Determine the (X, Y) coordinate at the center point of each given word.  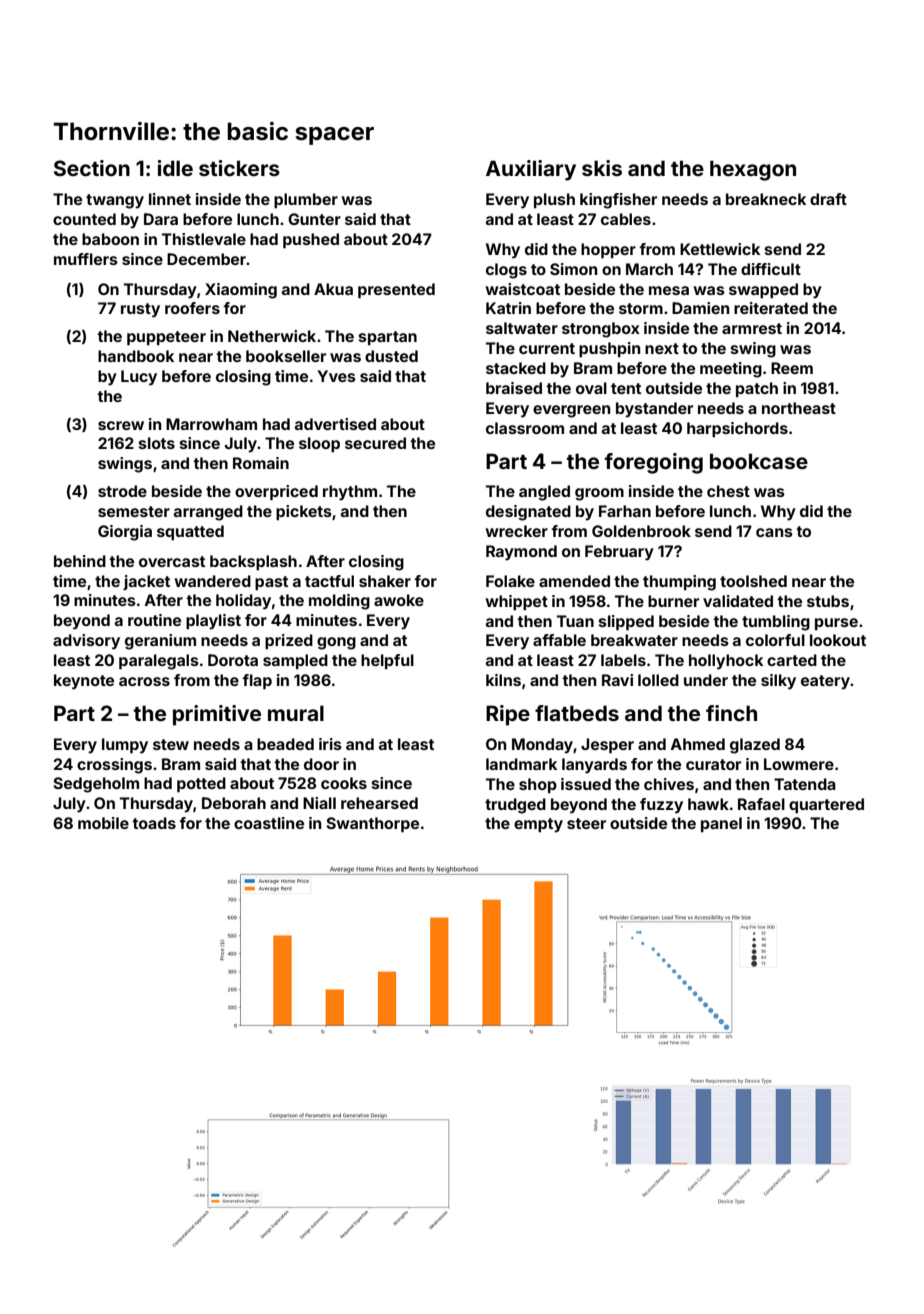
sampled (295, 661)
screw (121, 425)
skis (602, 168)
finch (731, 713)
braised (514, 388)
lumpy (125, 746)
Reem (792, 368)
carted (792, 660)
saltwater (522, 328)
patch (757, 389)
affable (559, 640)
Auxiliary (531, 170)
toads (154, 823)
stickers (239, 168)
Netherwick (272, 336)
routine (154, 620)
